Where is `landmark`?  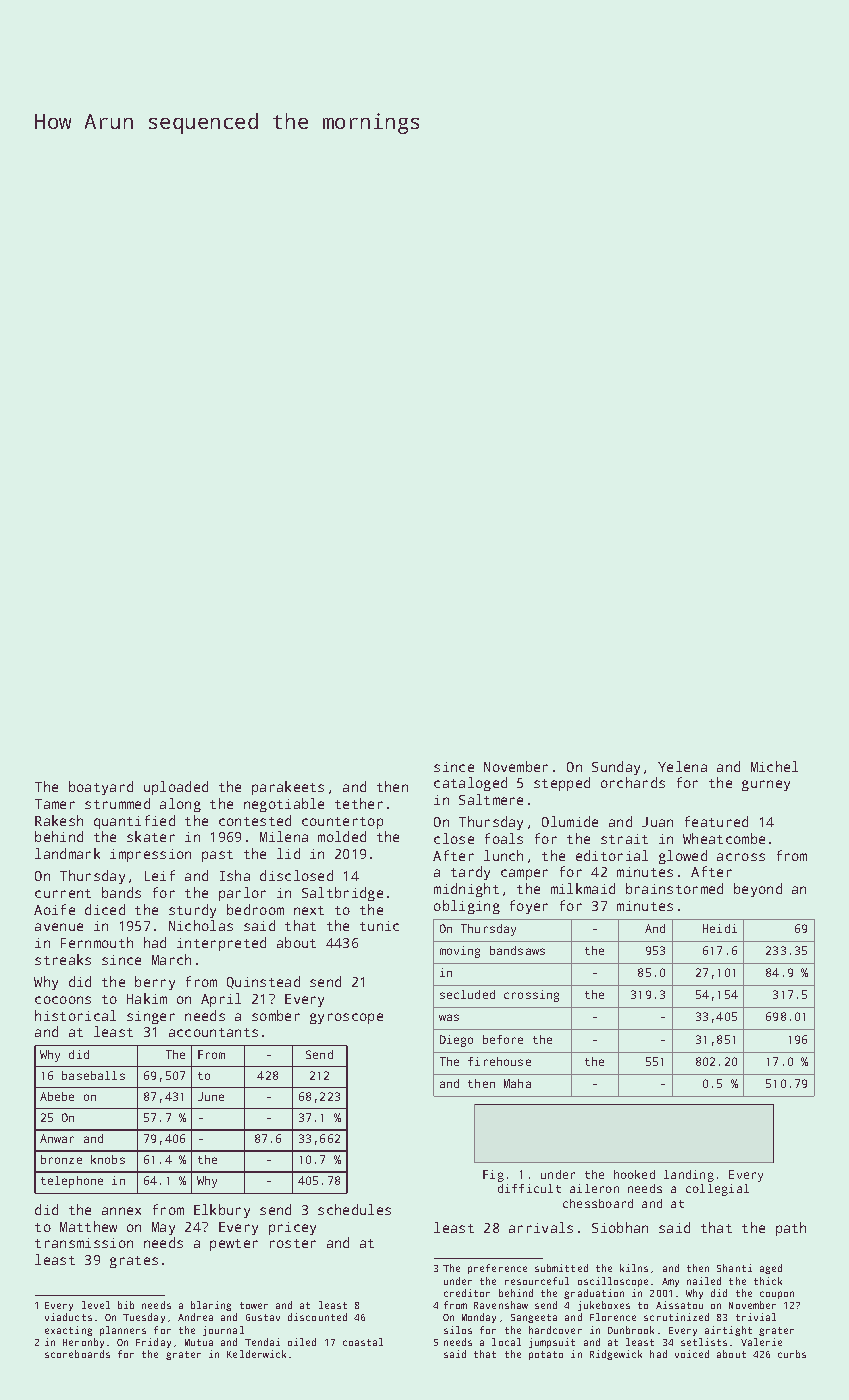
landmark is located at coordinates (67, 853).
